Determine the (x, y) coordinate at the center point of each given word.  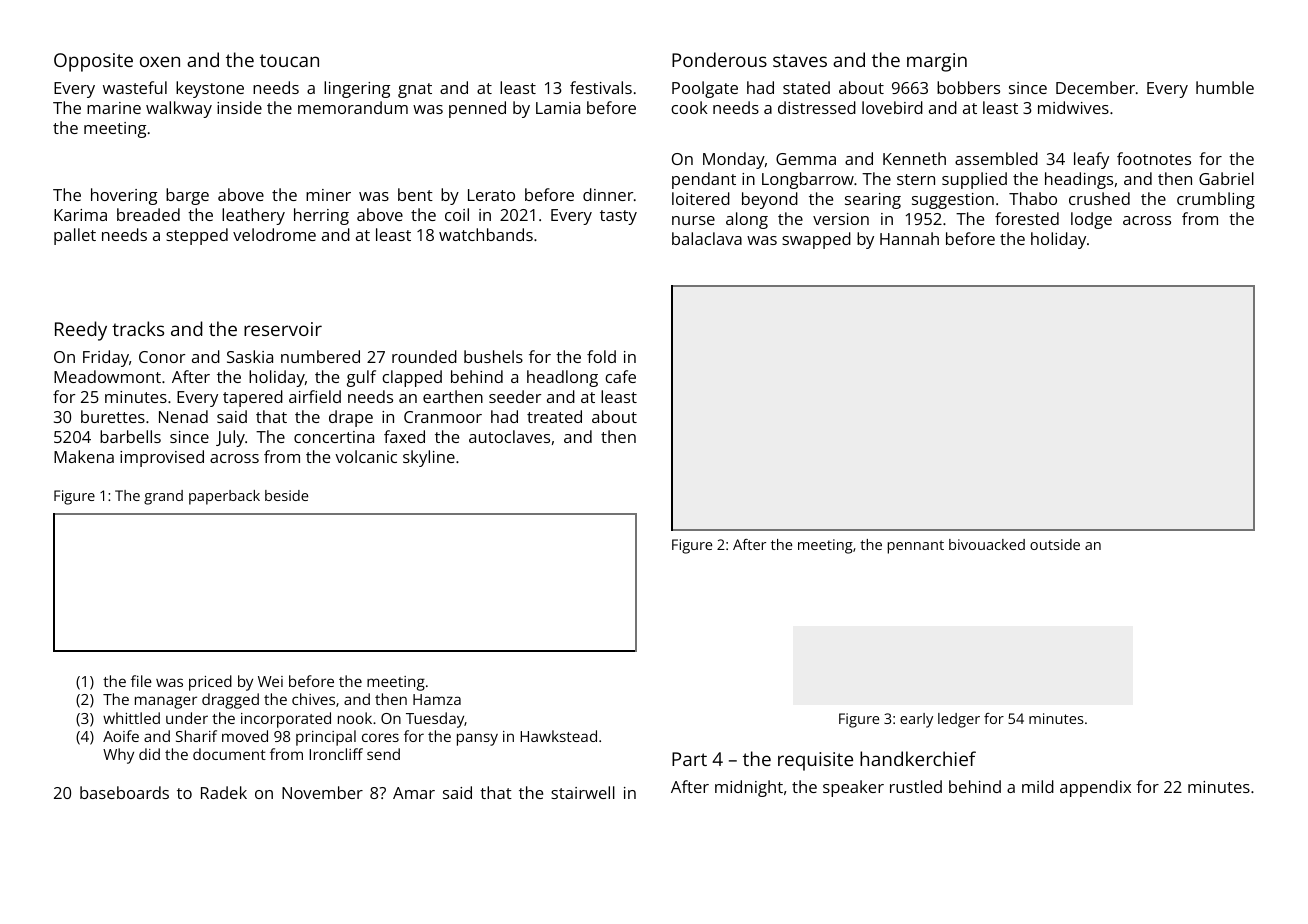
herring (321, 216)
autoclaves (509, 436)
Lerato (491, 195)
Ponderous (719, 59)
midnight (749, 788)
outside (1055, 544)
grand (163, 497)
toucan (289, 60)
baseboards (124, 792)
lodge (1091, 220)
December (1095, 87)
